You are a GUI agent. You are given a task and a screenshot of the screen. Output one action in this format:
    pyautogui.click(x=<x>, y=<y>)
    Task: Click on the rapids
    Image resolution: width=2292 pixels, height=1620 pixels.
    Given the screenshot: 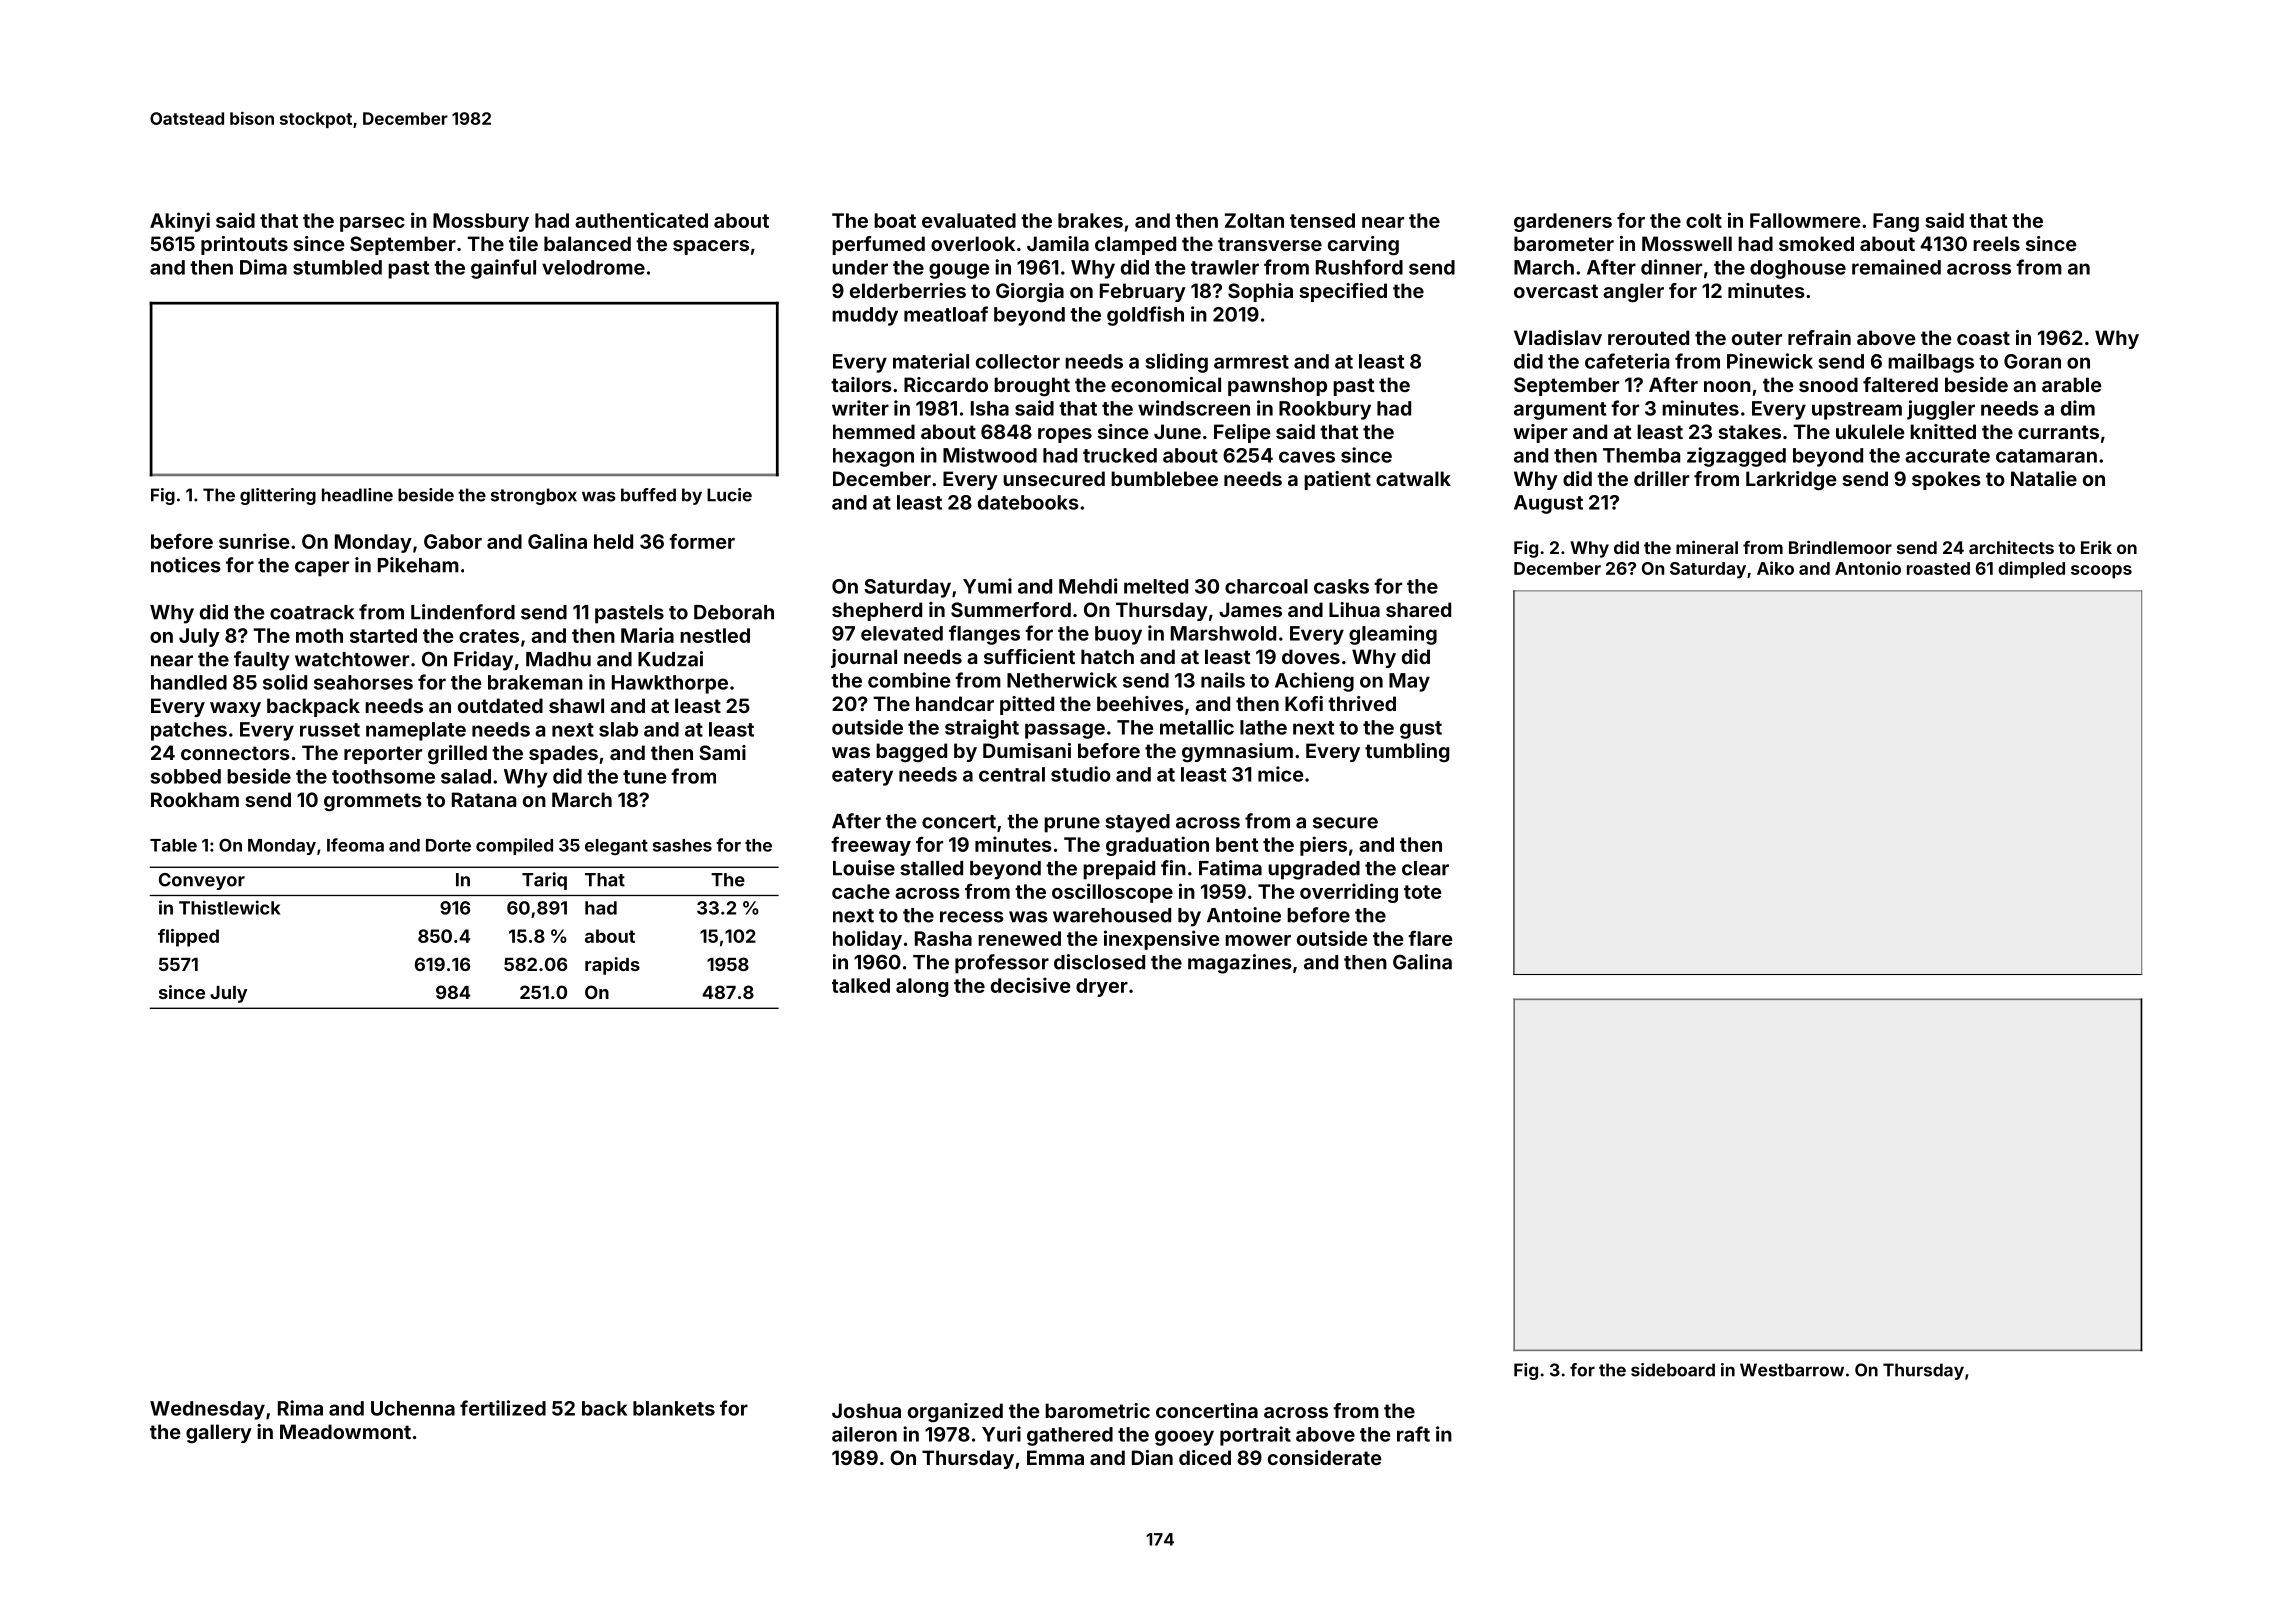 What is the action you would take?
    pyautogui.click(x=612, y=966)
